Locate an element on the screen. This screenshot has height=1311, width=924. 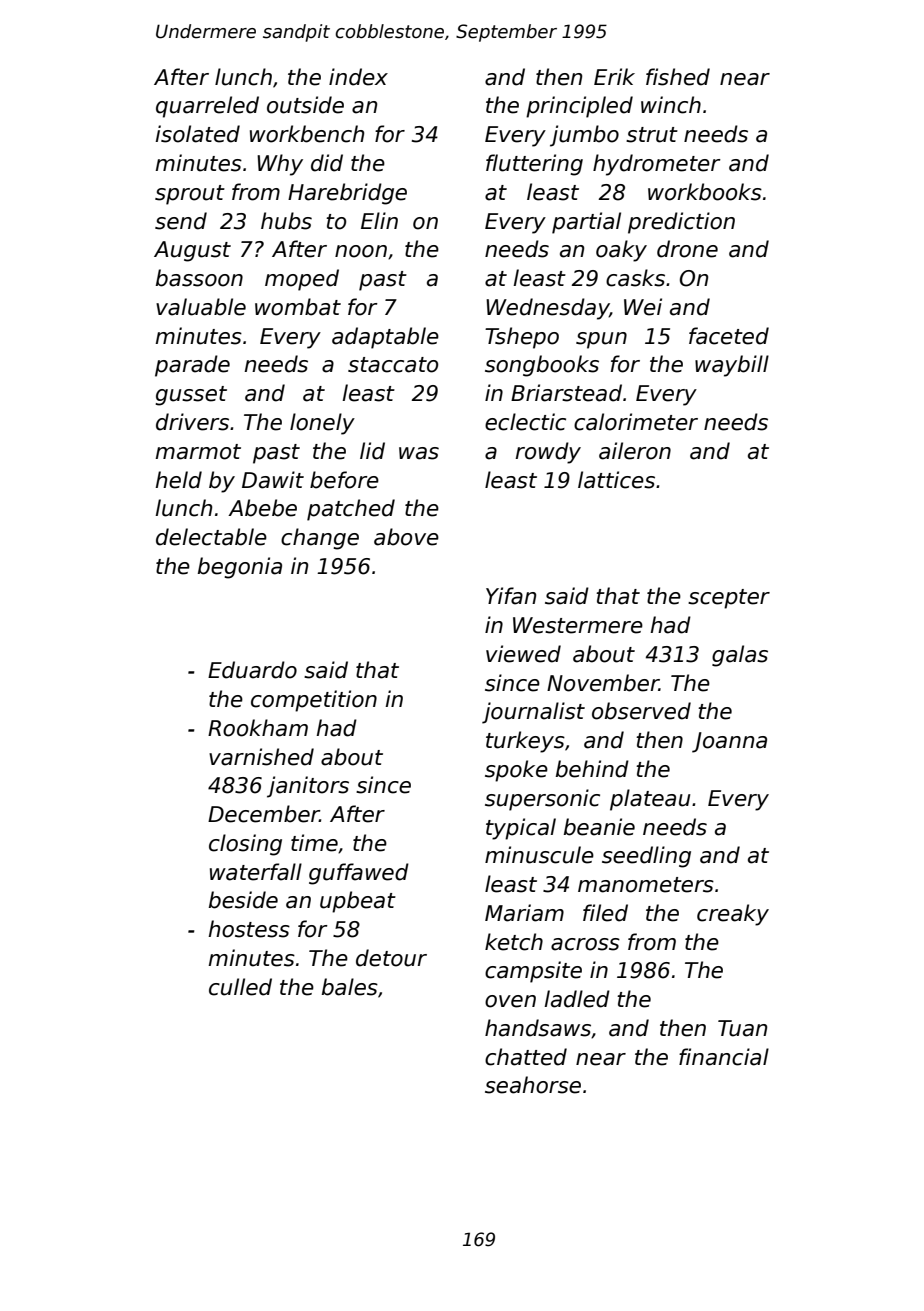
quarreled is located at coordinates (207, 107).
